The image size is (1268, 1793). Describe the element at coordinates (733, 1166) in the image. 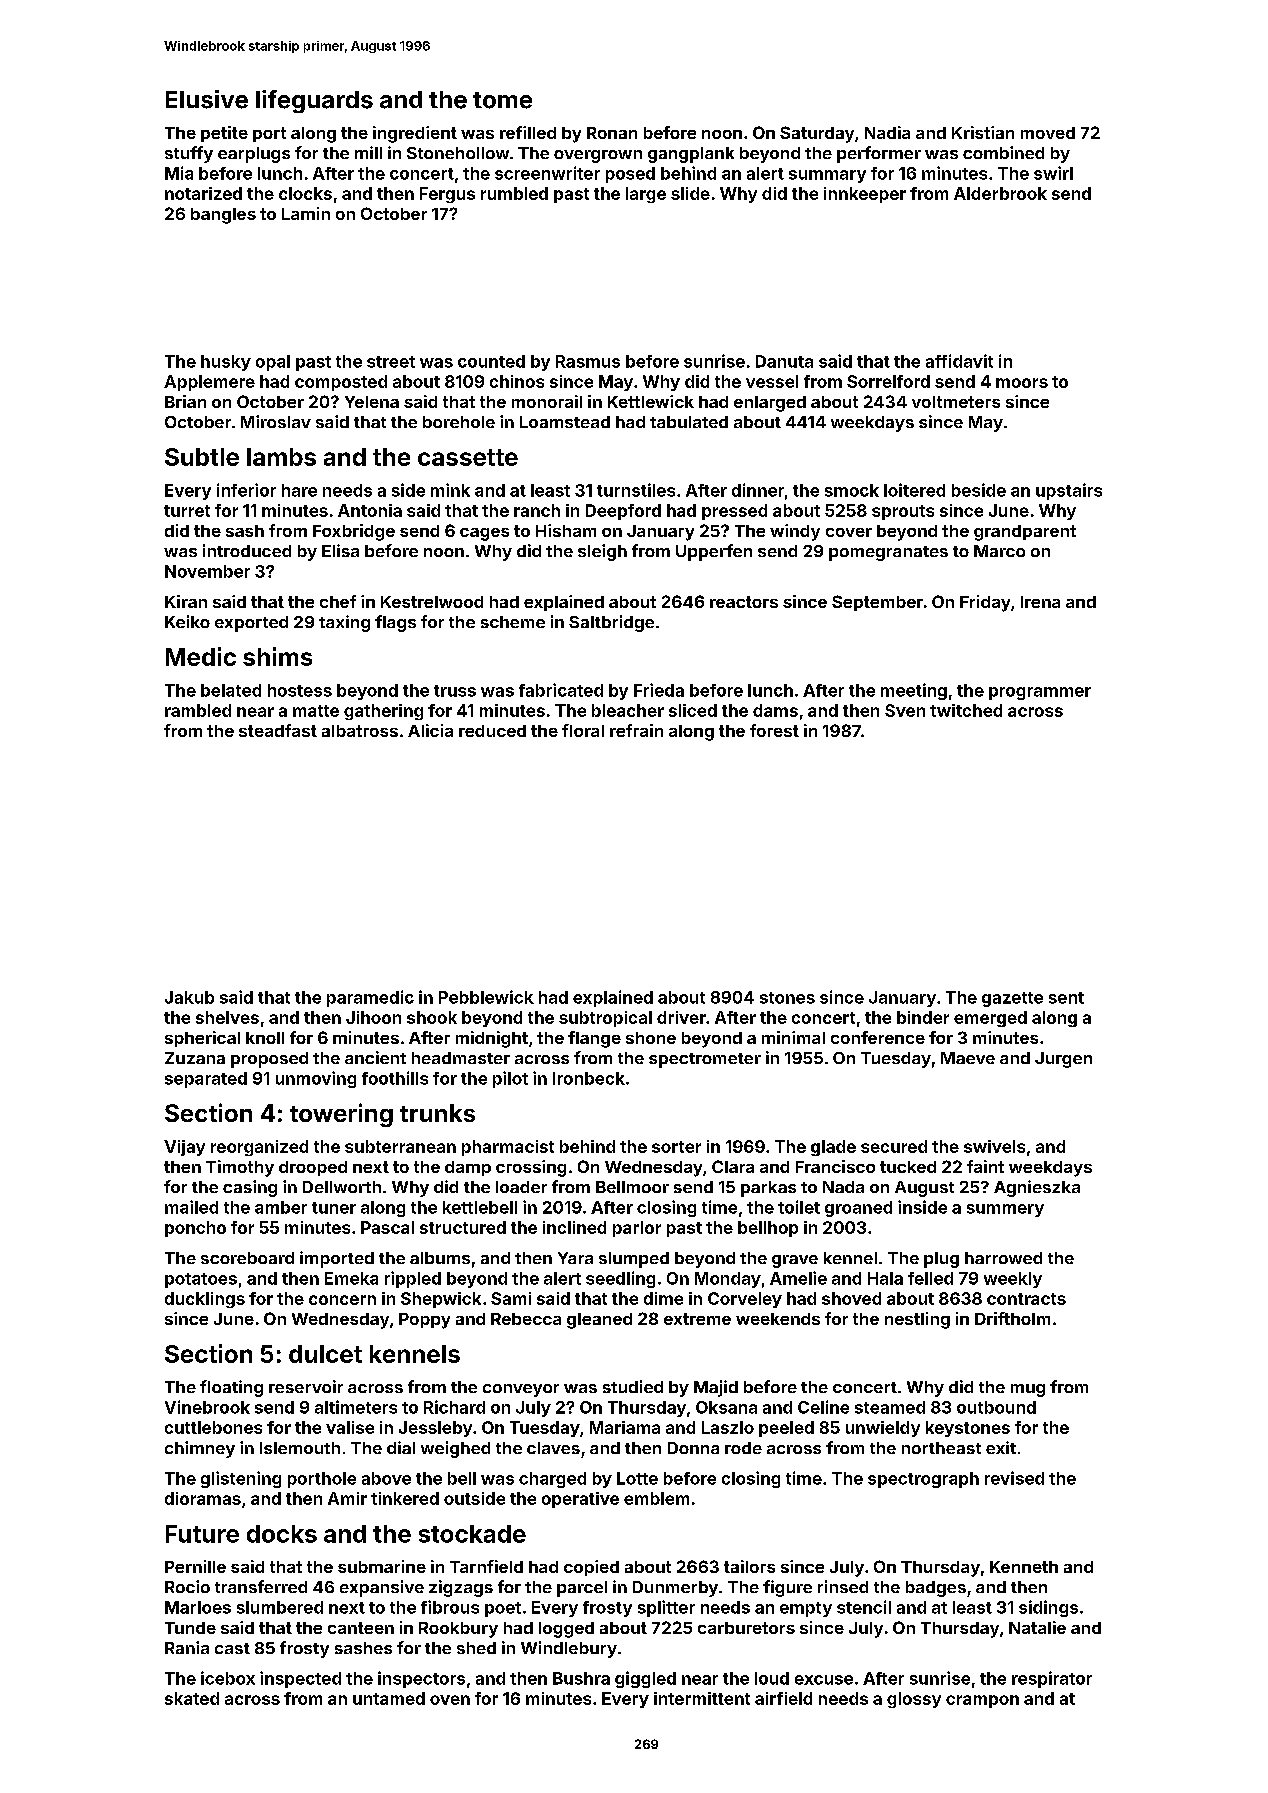

I see `Clara` at that location.
